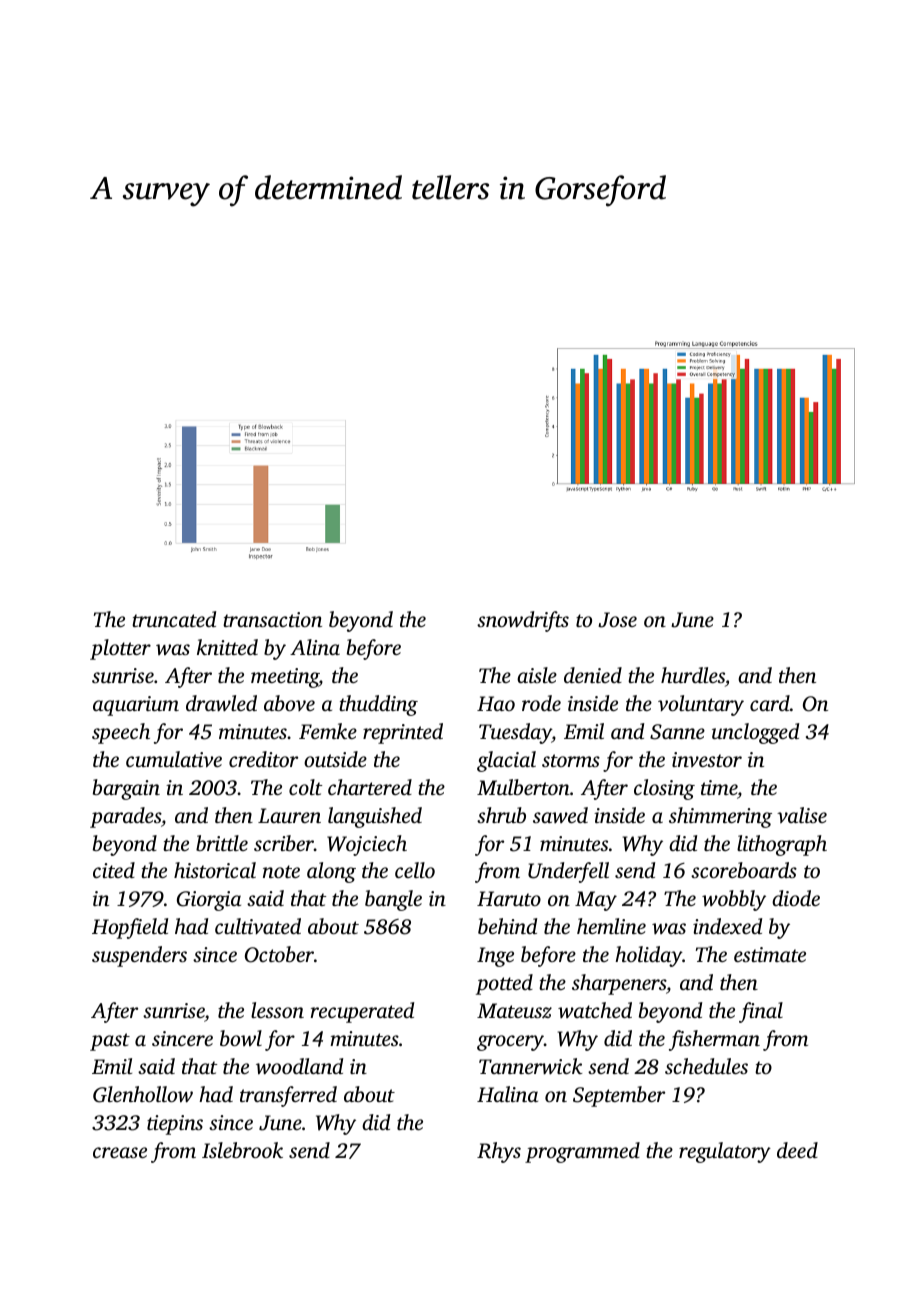 The image size is (924, 1311). What do you see at coordinates (362, 1012) in the image?
I see `recuperated` at bounding box center [362, 1012].
